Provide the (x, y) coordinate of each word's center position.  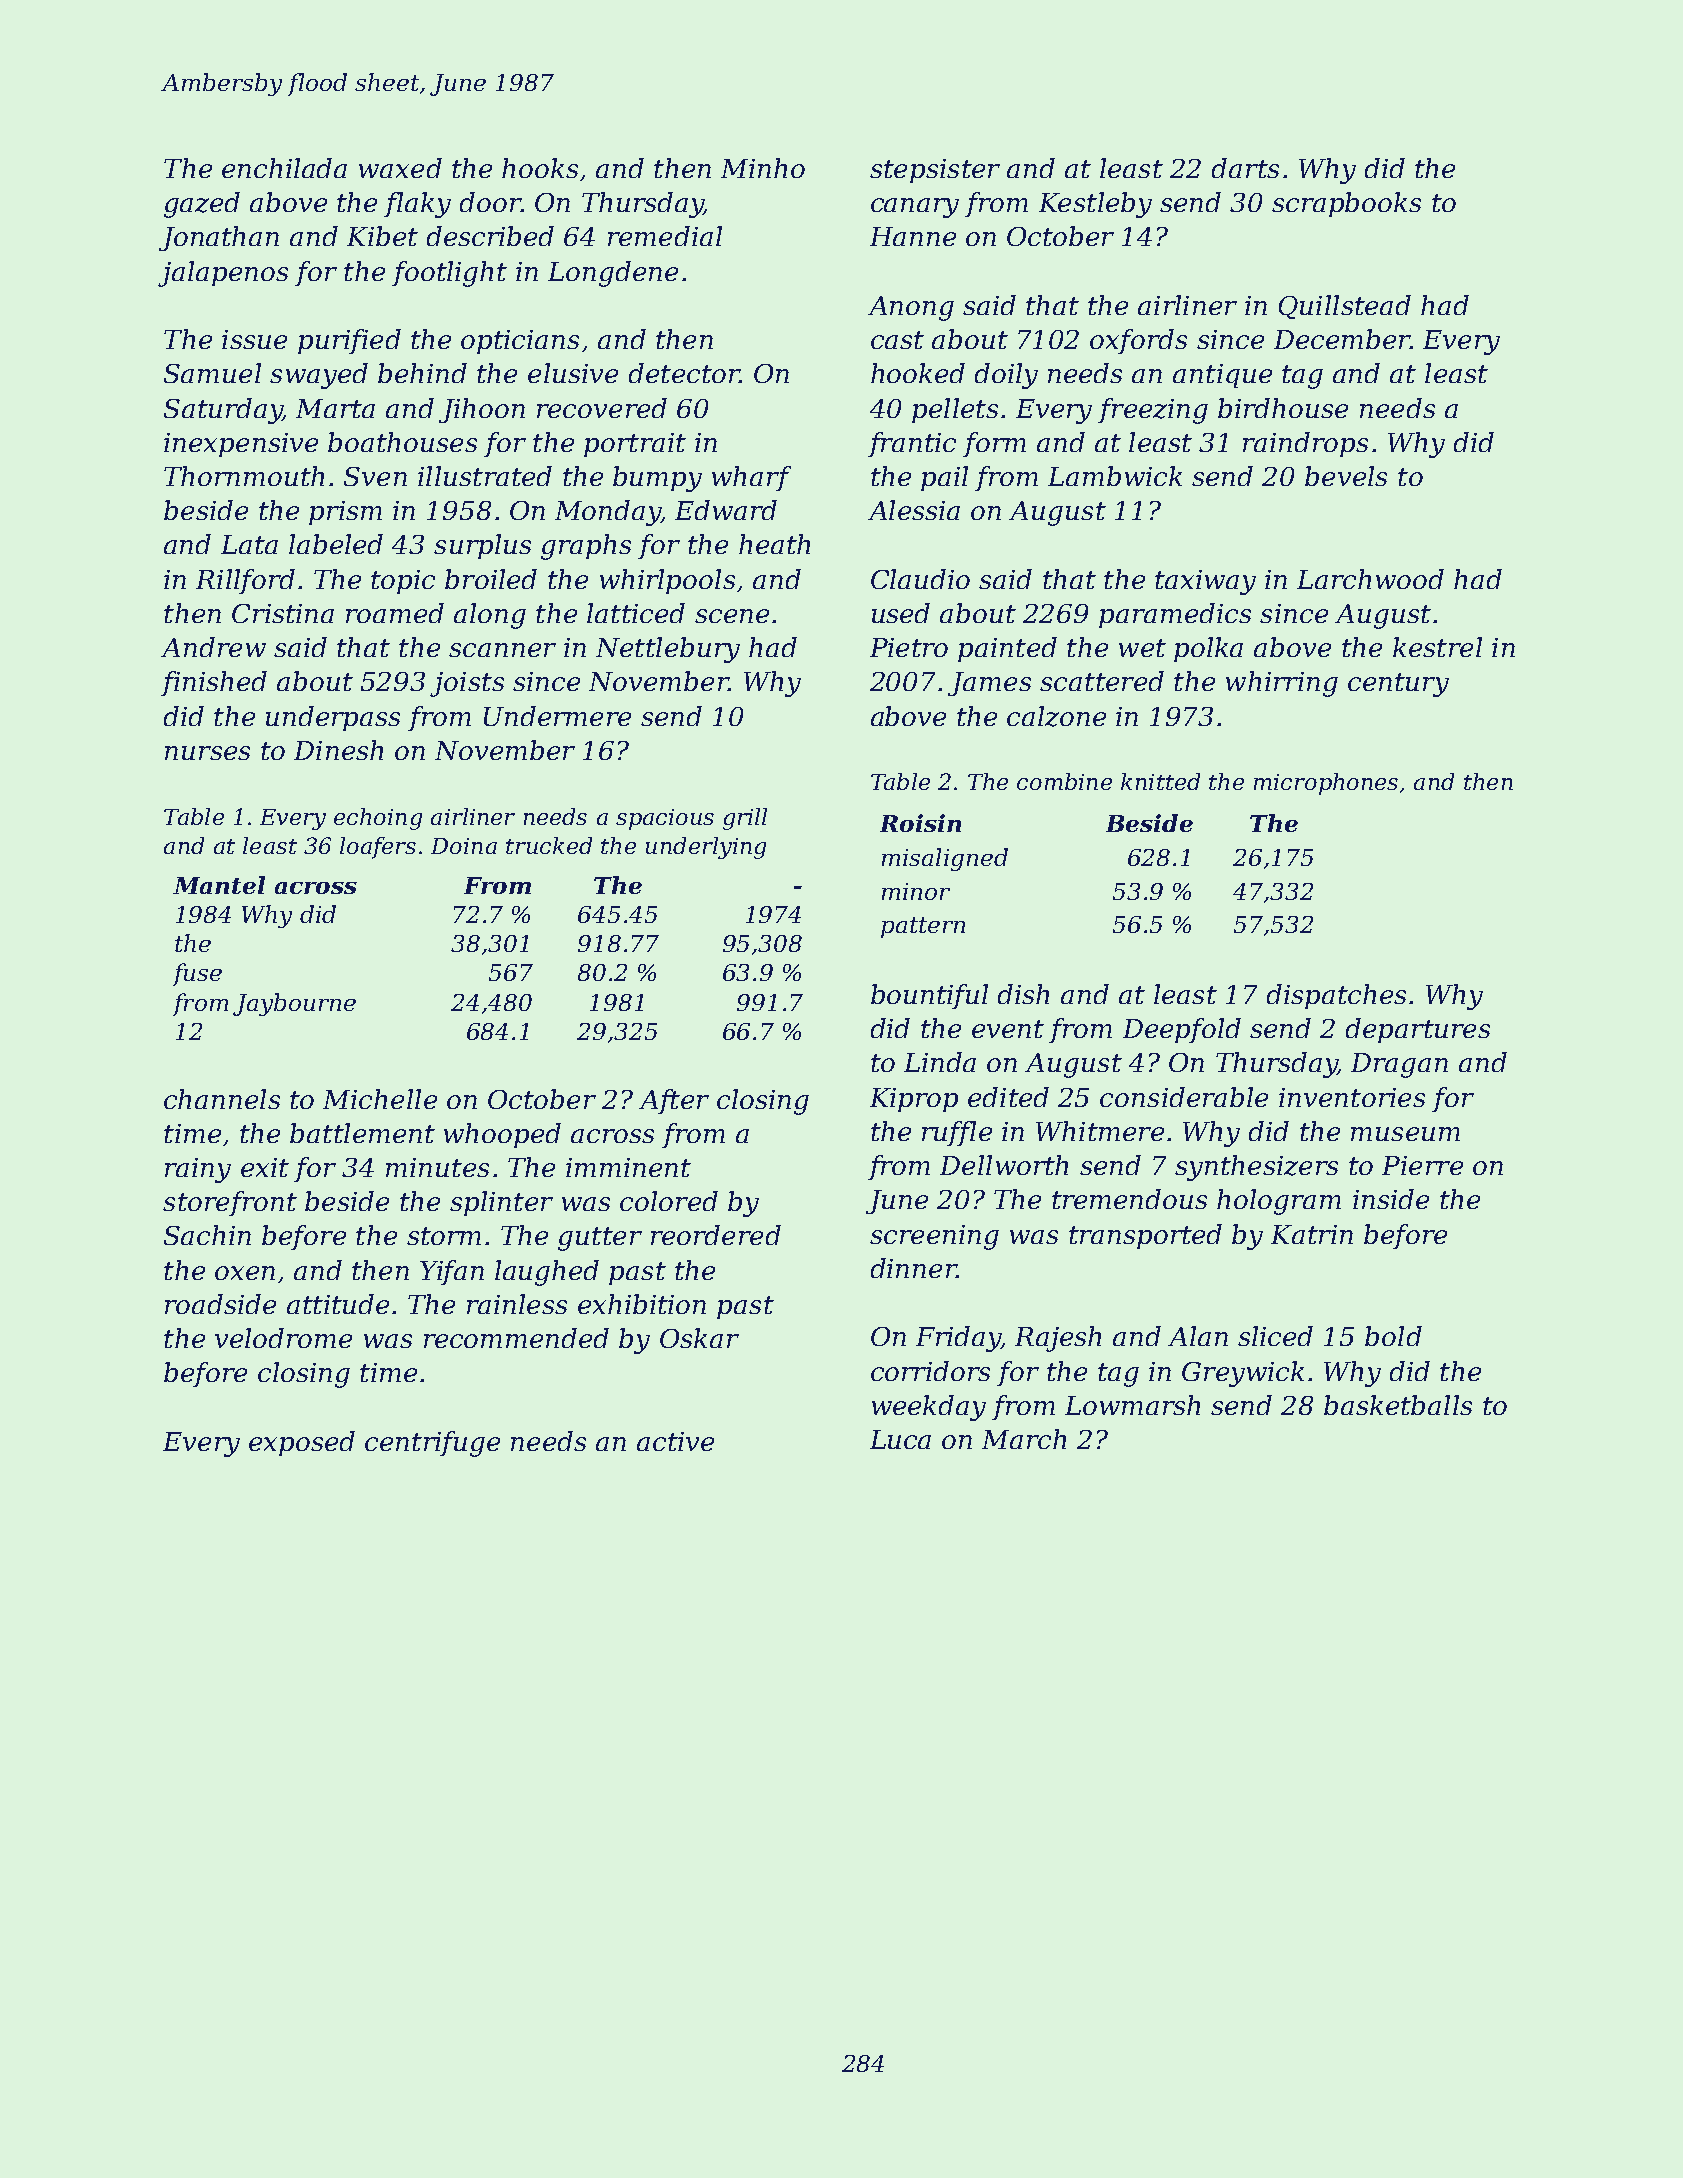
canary (915, 208)
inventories (1352, 1097)
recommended (516, 1338)
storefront (230, 1203)
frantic (912, 444)
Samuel (212, 373)
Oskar (699, 1338)
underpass (333, 718)
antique (1222, 376)
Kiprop (914, 1100)
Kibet (382, 236)
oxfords (1138, 341)
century (1398, 685)
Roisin (920, 823)
